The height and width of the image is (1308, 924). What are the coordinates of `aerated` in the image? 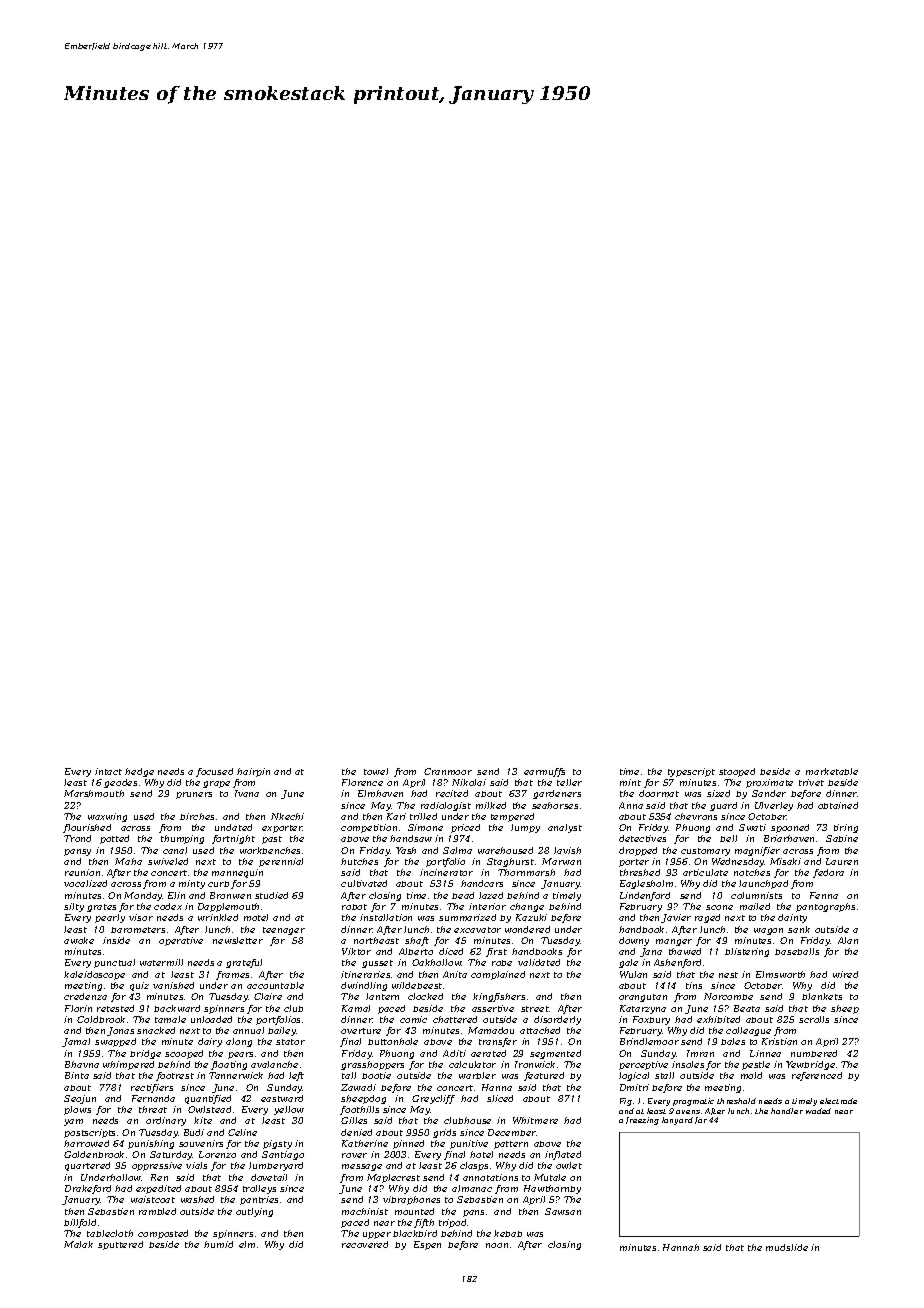 It's located at (488, 1053).
